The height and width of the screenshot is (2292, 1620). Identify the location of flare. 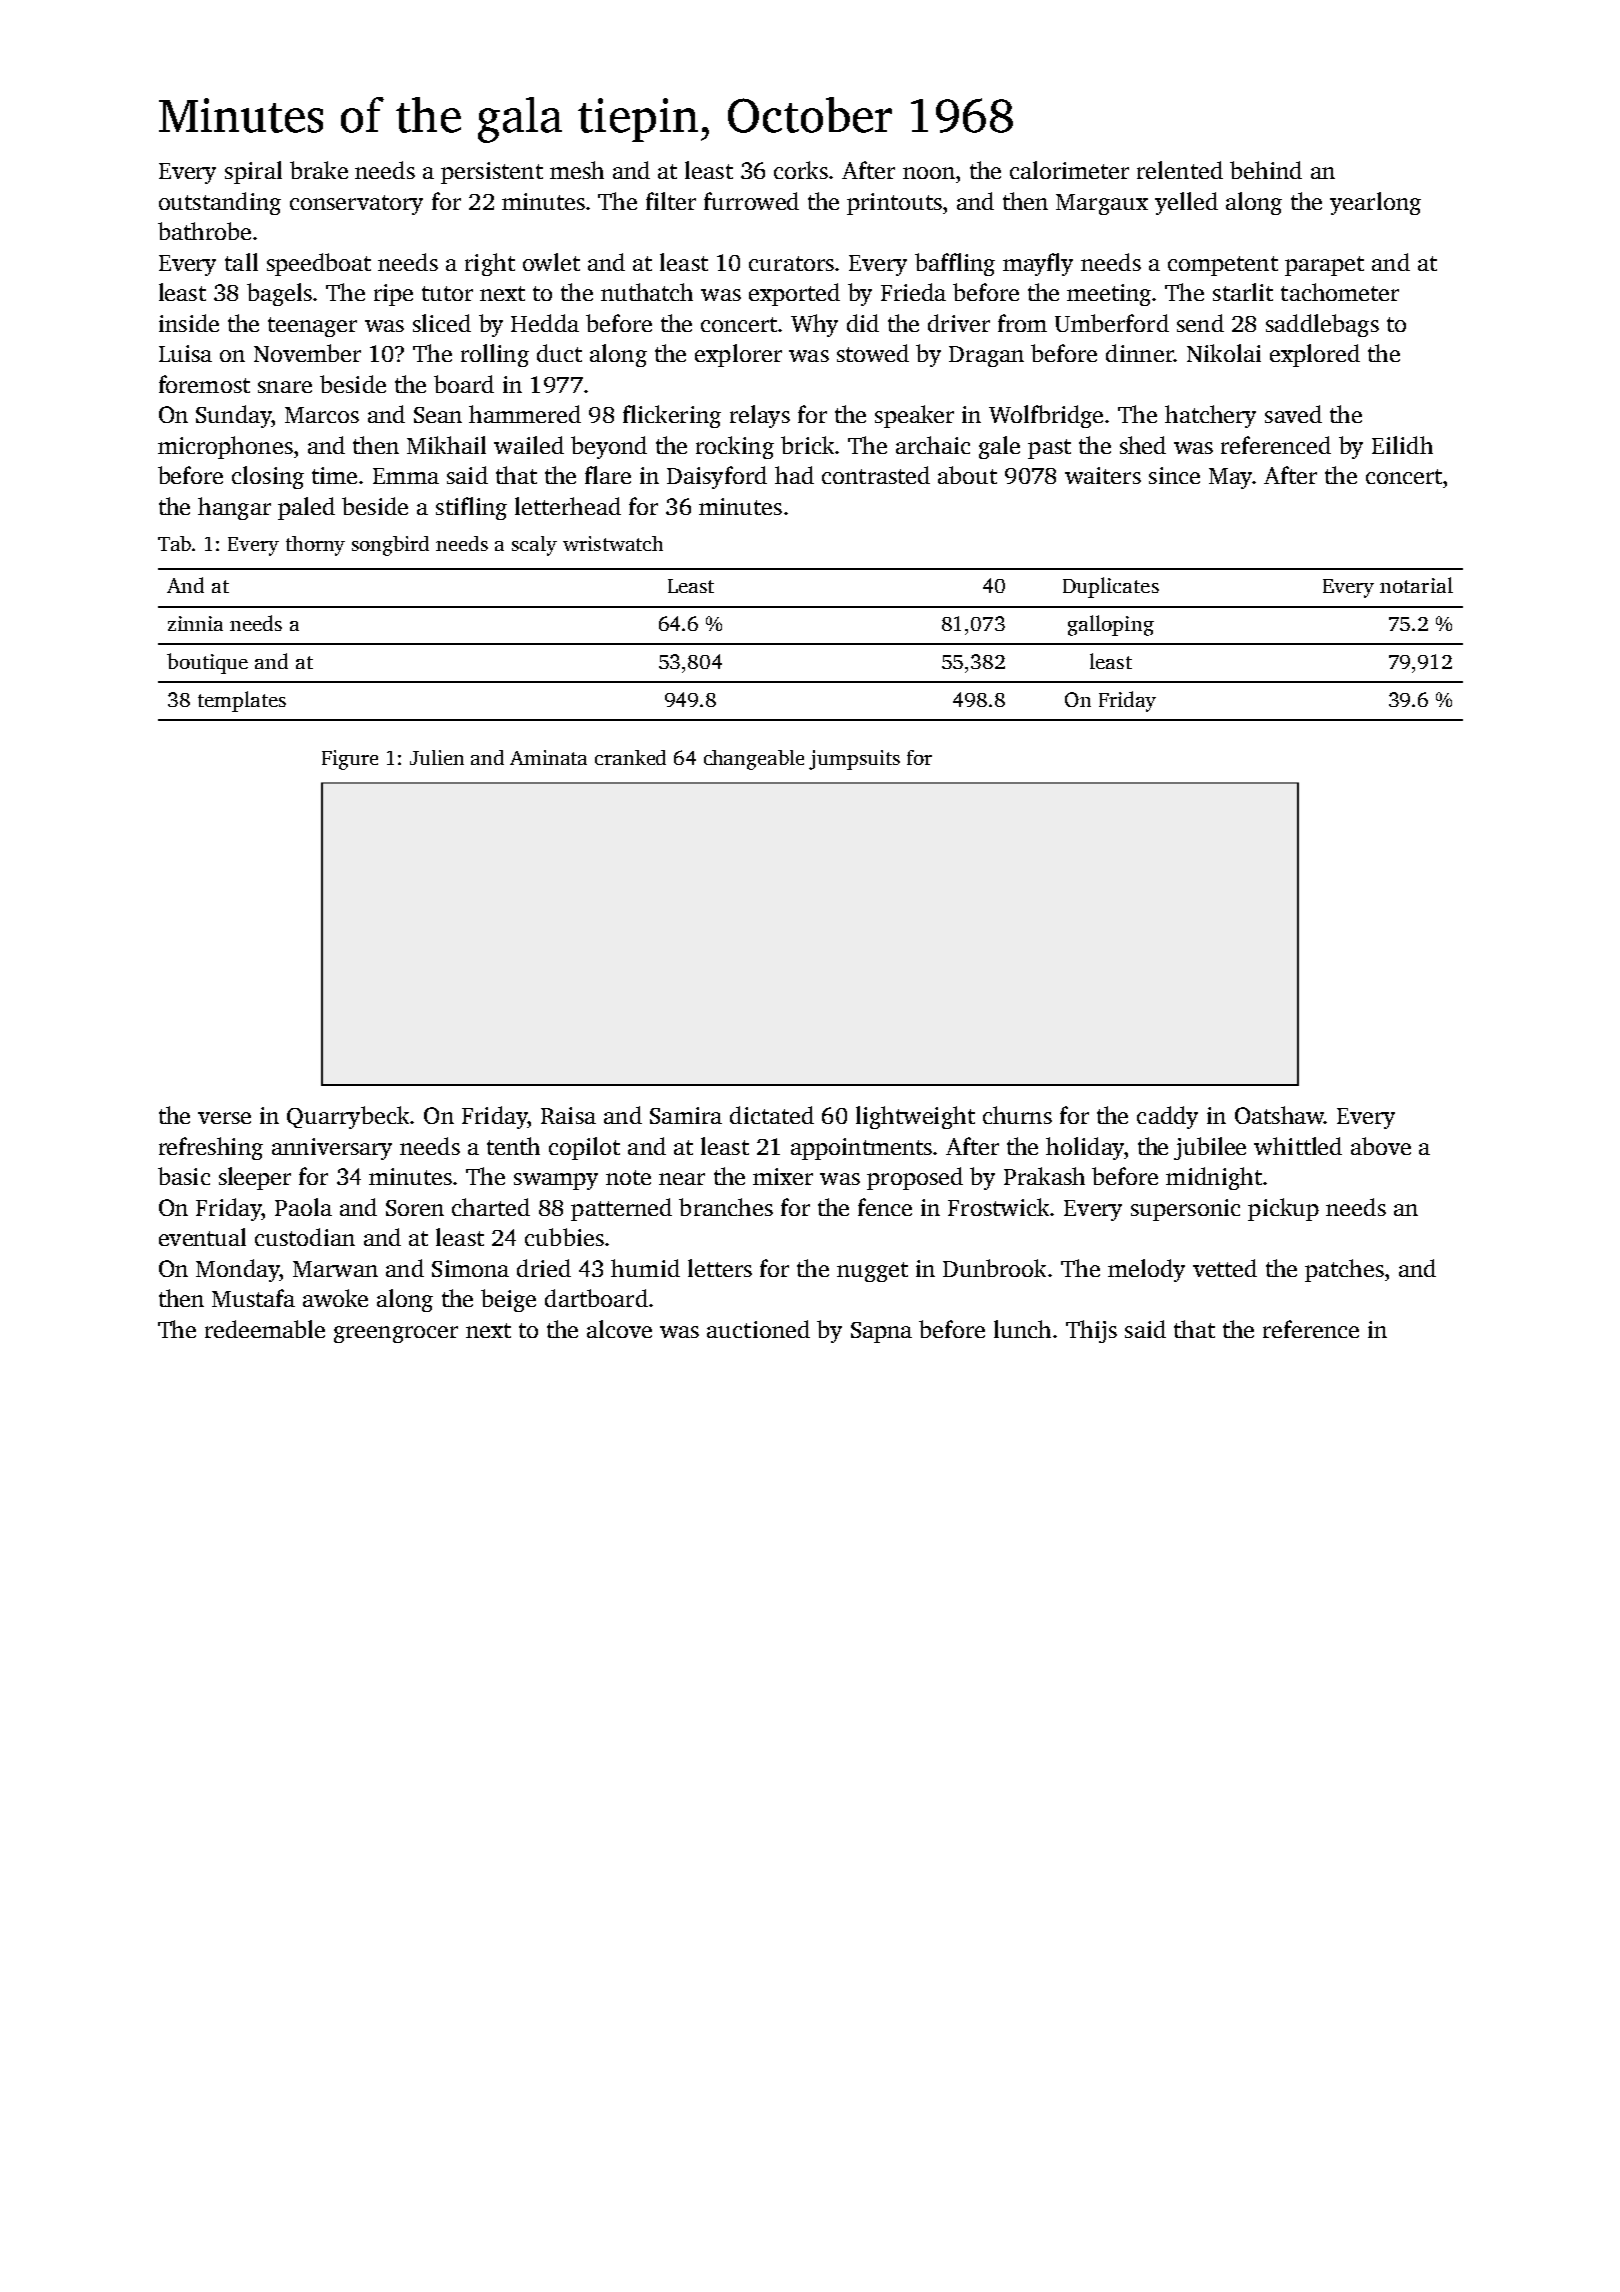
(608, 475).
